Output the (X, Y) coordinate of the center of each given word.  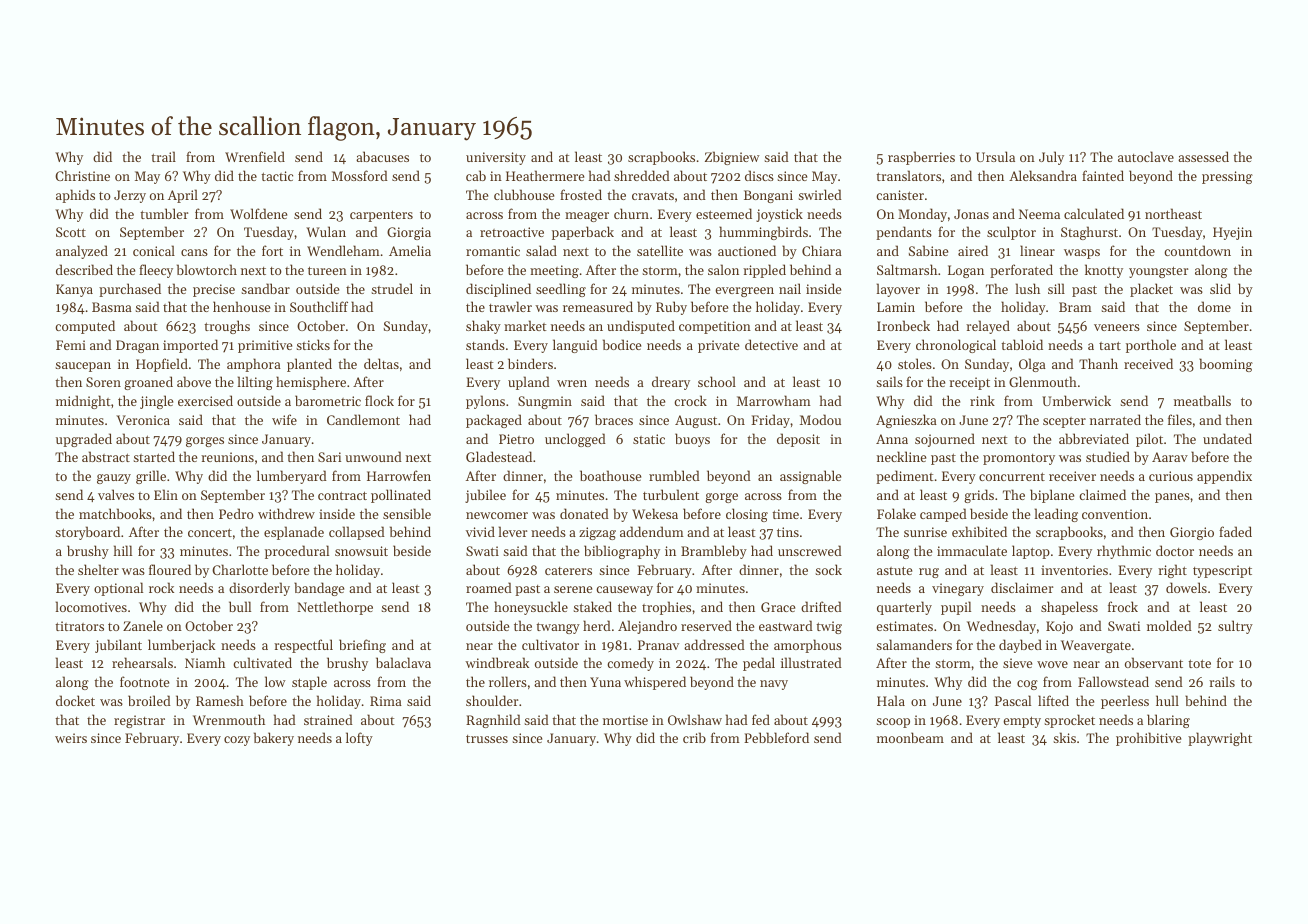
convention (1115, 514)
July (1051, 158)
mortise (625, 720)
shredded (642, 175)
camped (943, 515)
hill (123, 550)
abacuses (382, 156)
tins (788, 532)
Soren (103, 382)
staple (309, 683)
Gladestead (499, 456)
